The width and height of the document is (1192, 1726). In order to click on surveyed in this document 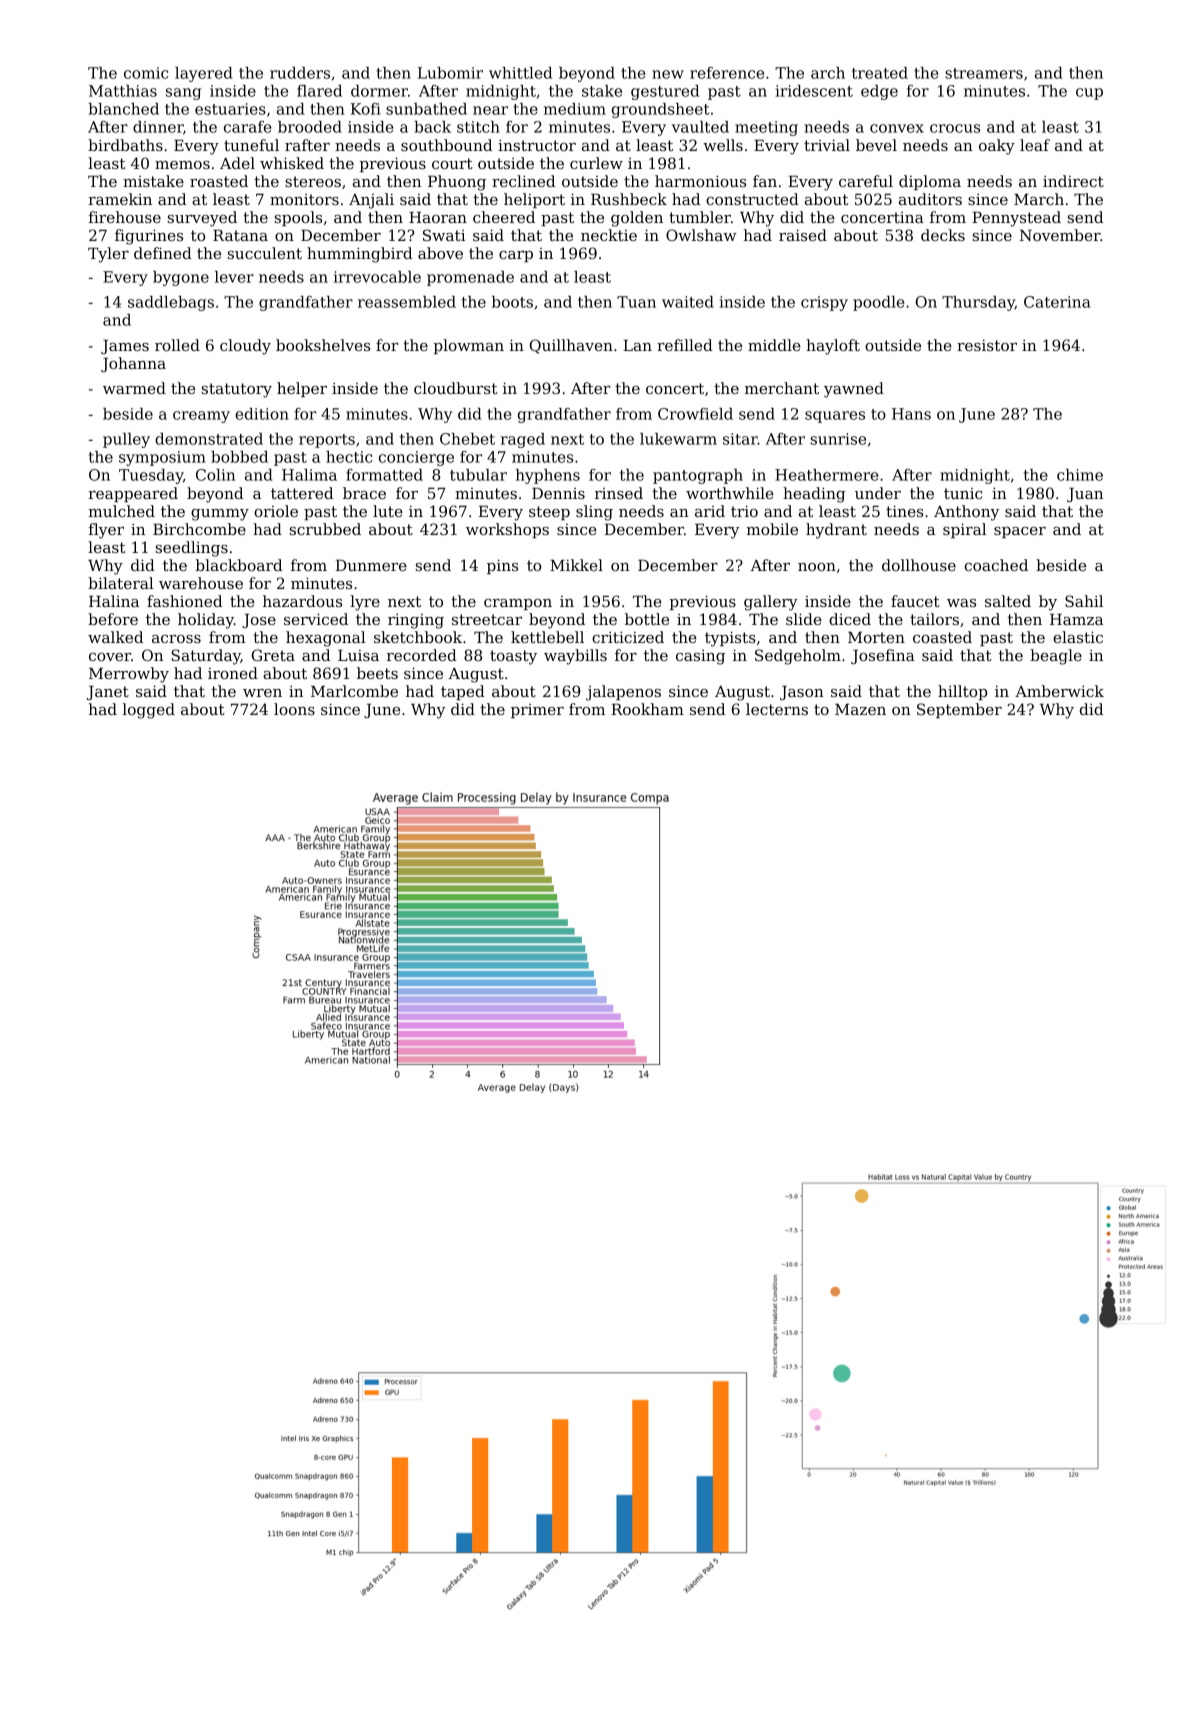, I will do `click(202, 219)`.
